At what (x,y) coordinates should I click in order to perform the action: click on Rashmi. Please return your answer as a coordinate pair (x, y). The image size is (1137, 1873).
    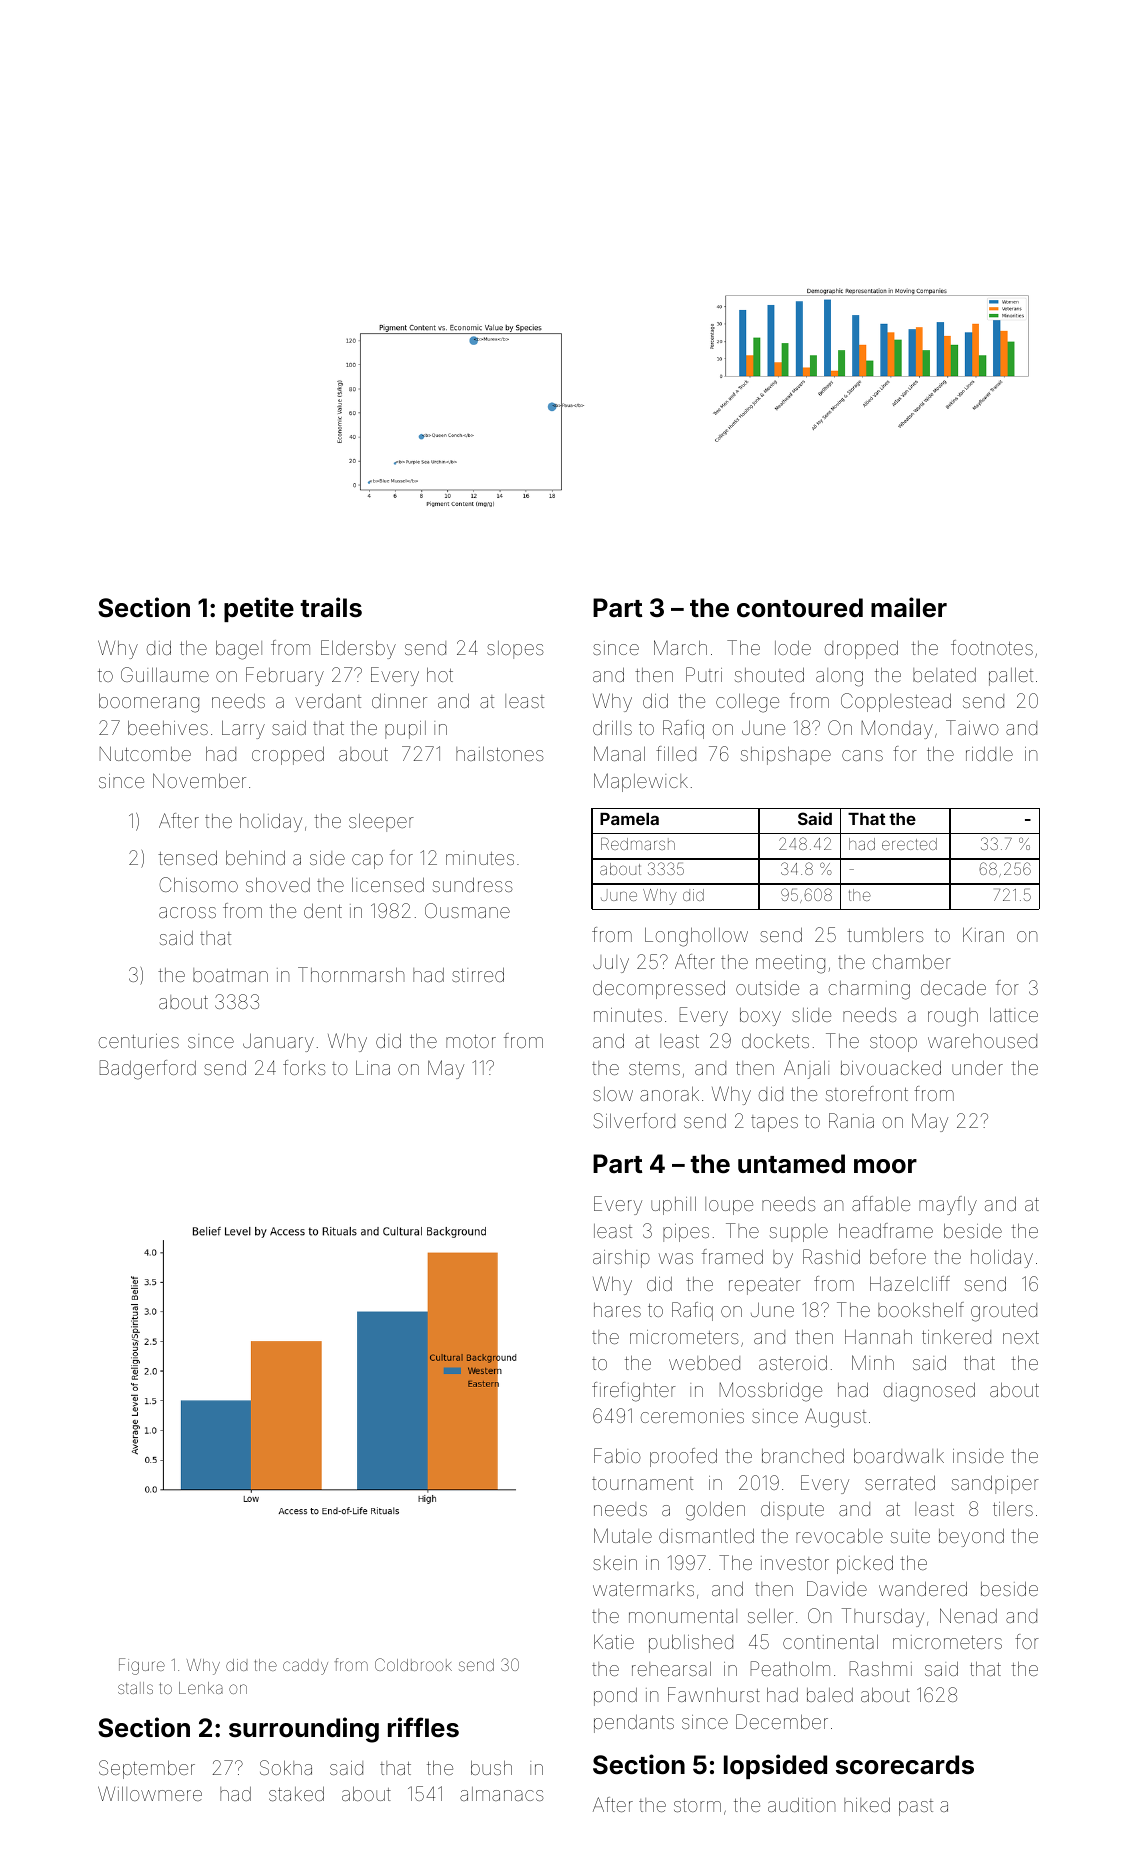
    Looking at the image, I should click on (881, 1668).
